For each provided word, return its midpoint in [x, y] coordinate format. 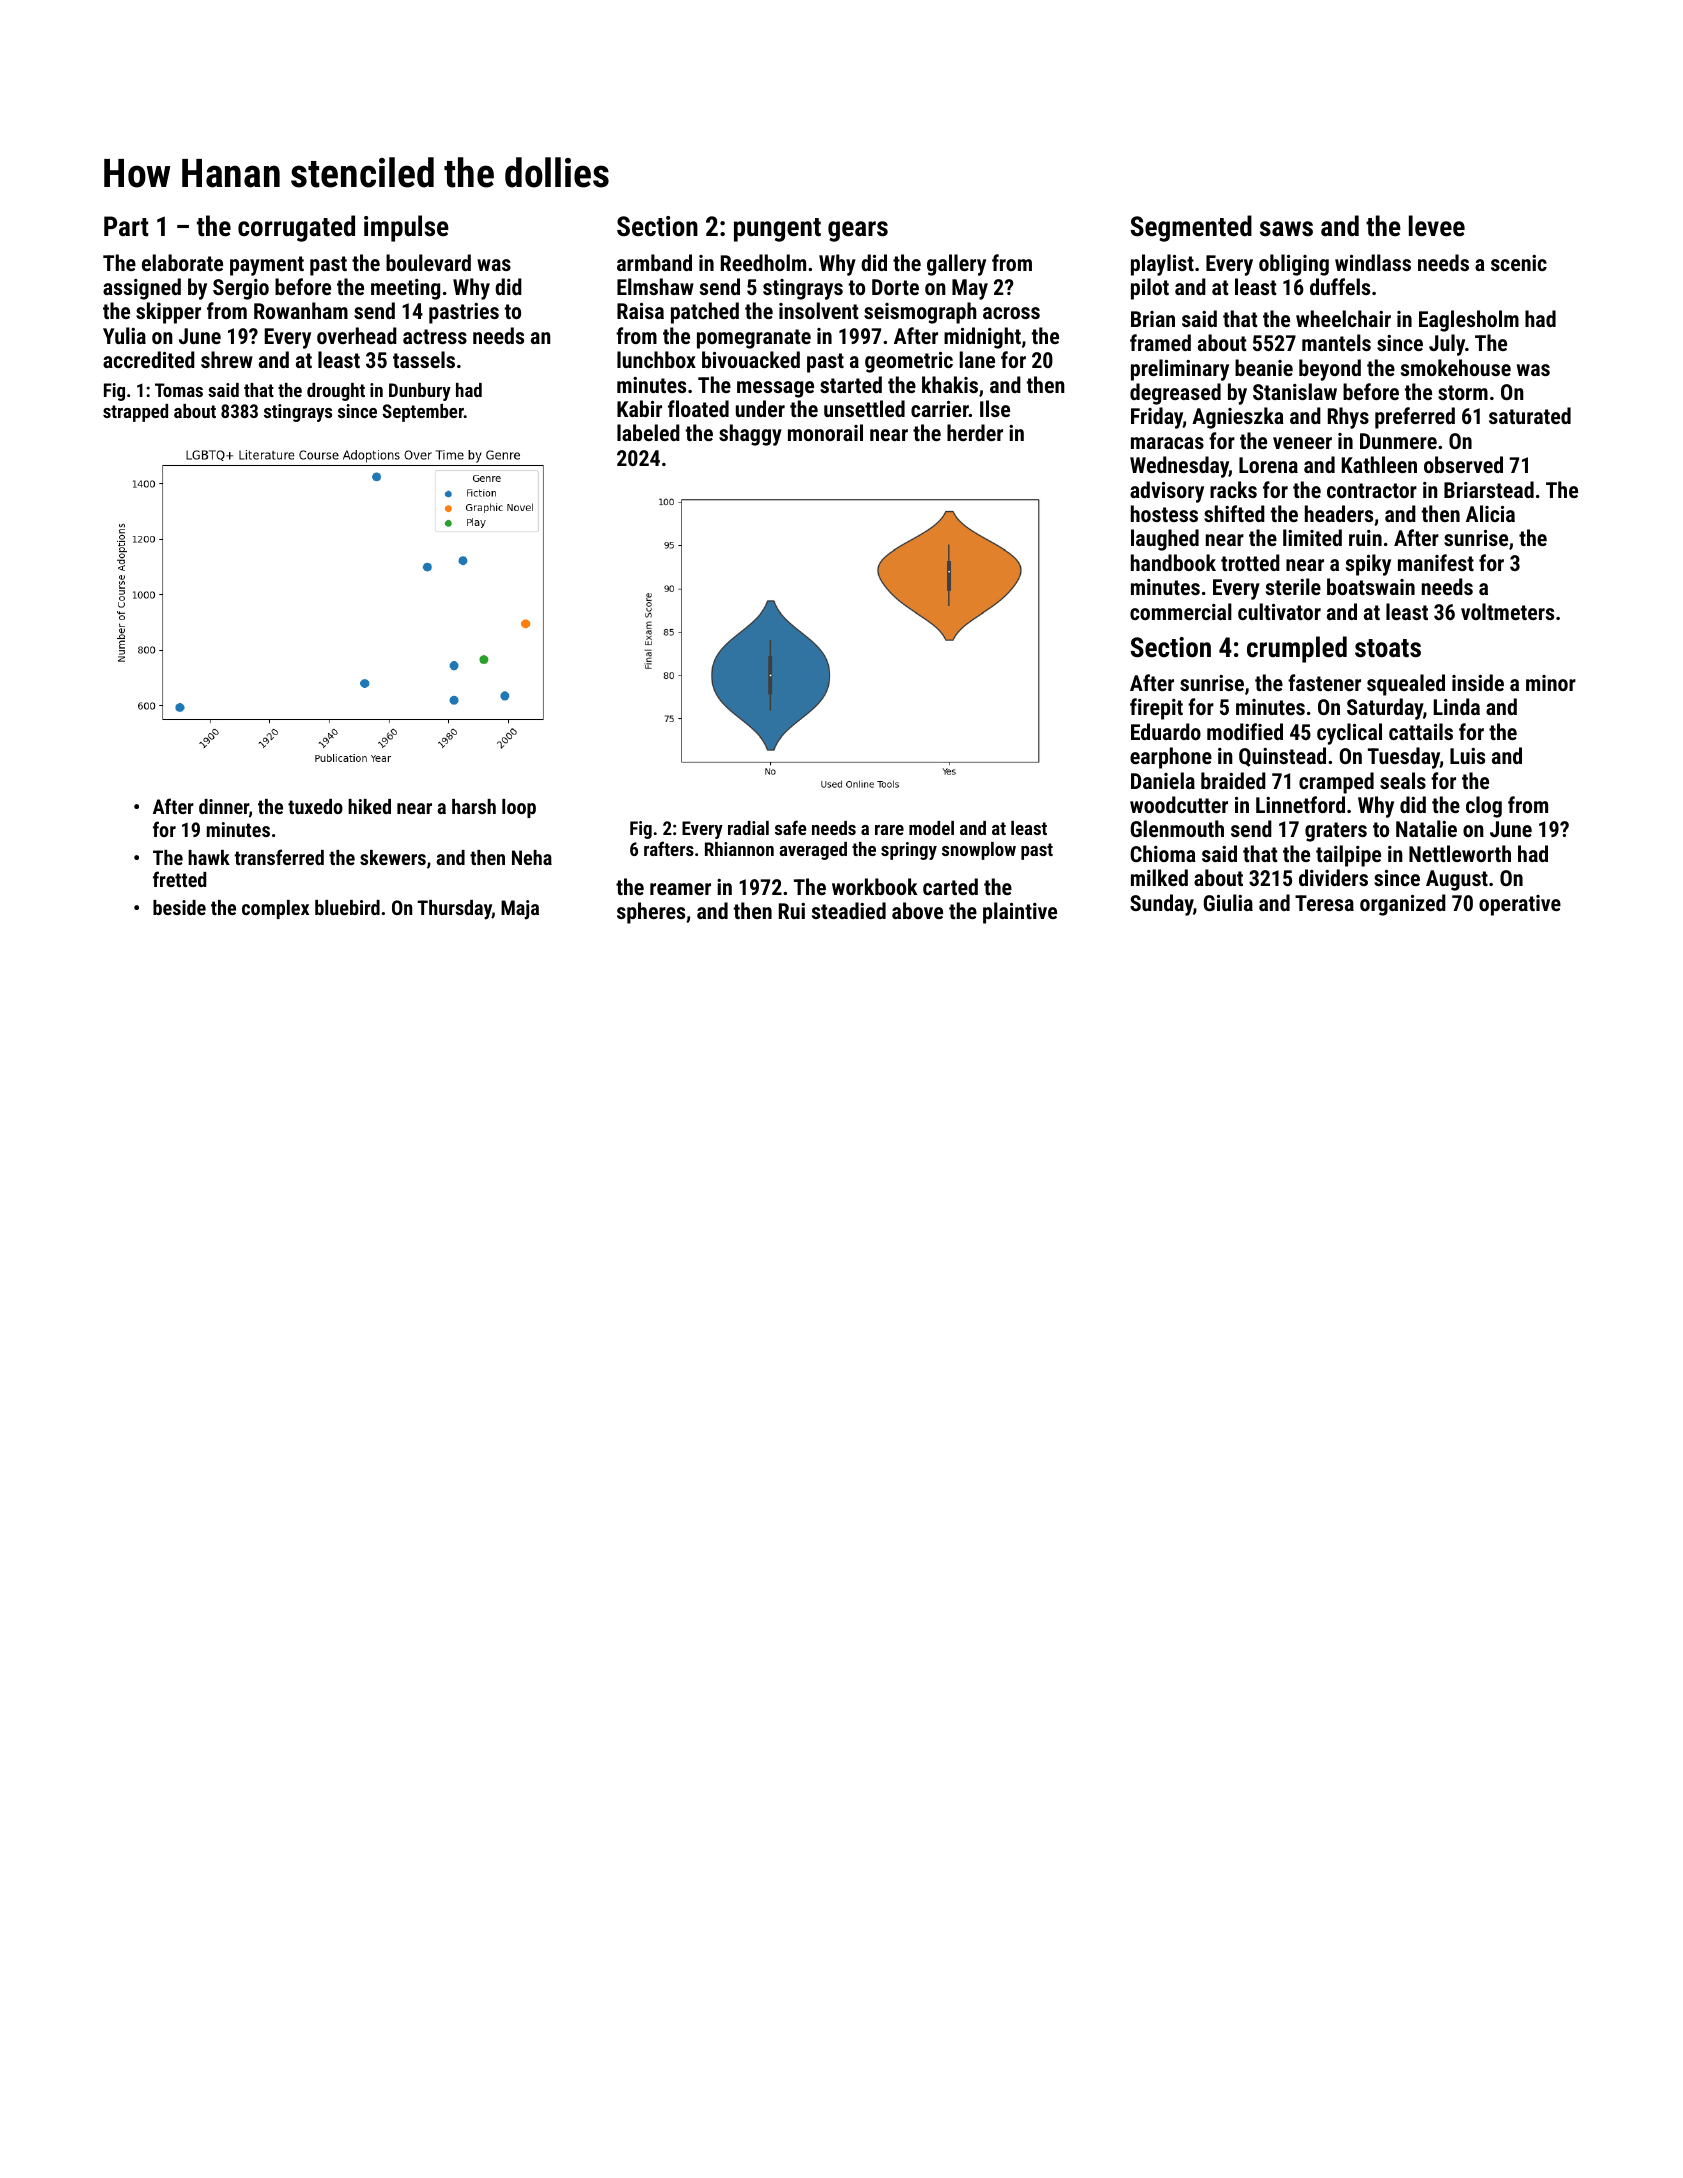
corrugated [296, 228]
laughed [1165, 540]
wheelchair [1343, 318]
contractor [1372, 490]
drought [336, 392]
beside [179, 907]
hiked [369, 806]
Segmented [1191, 228]
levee [1437, 226]
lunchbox [656, 359]
